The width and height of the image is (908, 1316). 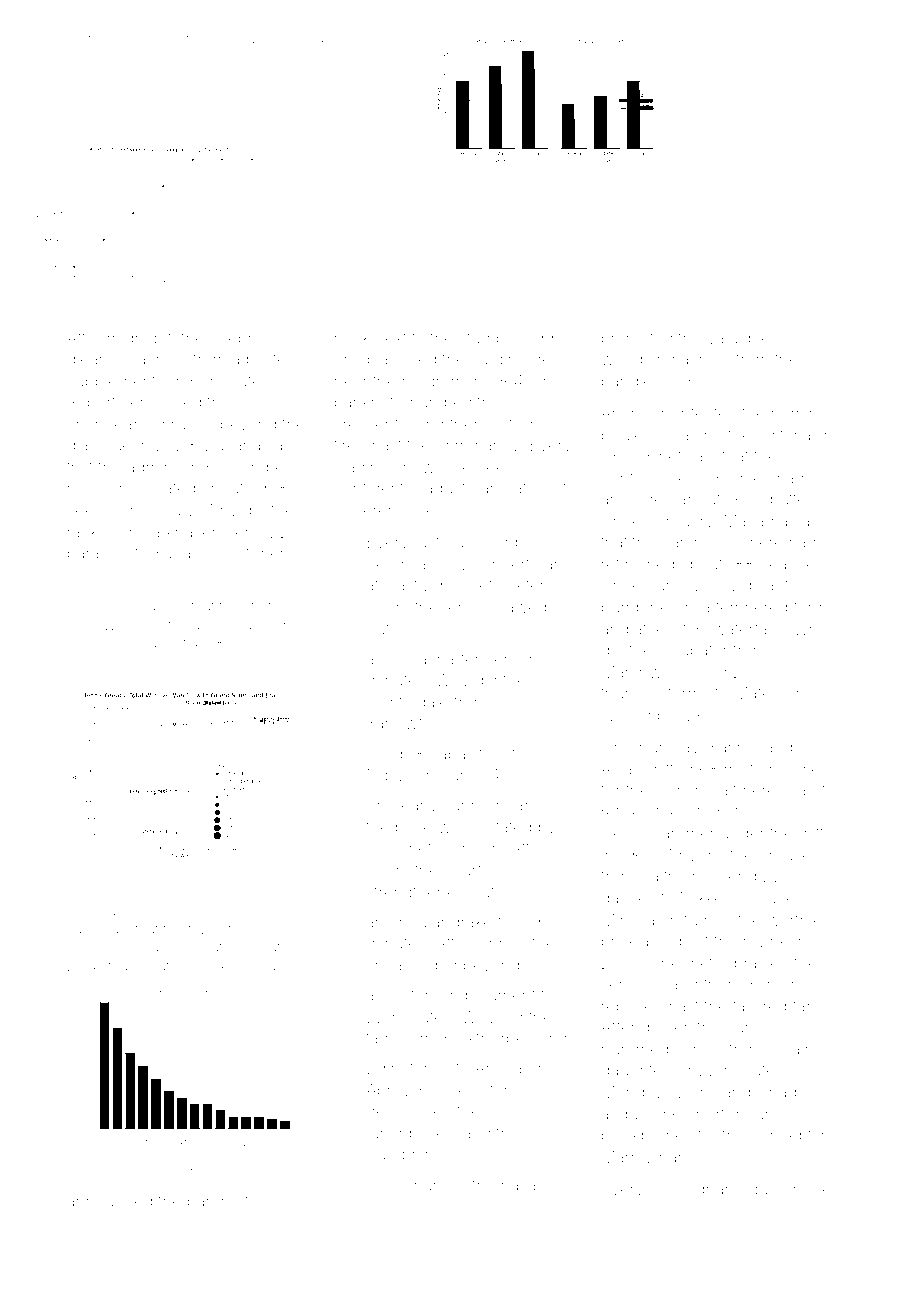 What do you see at coordinates (246, 339) in the image?
I see `shepherd` at bounding box center [246, 339].
